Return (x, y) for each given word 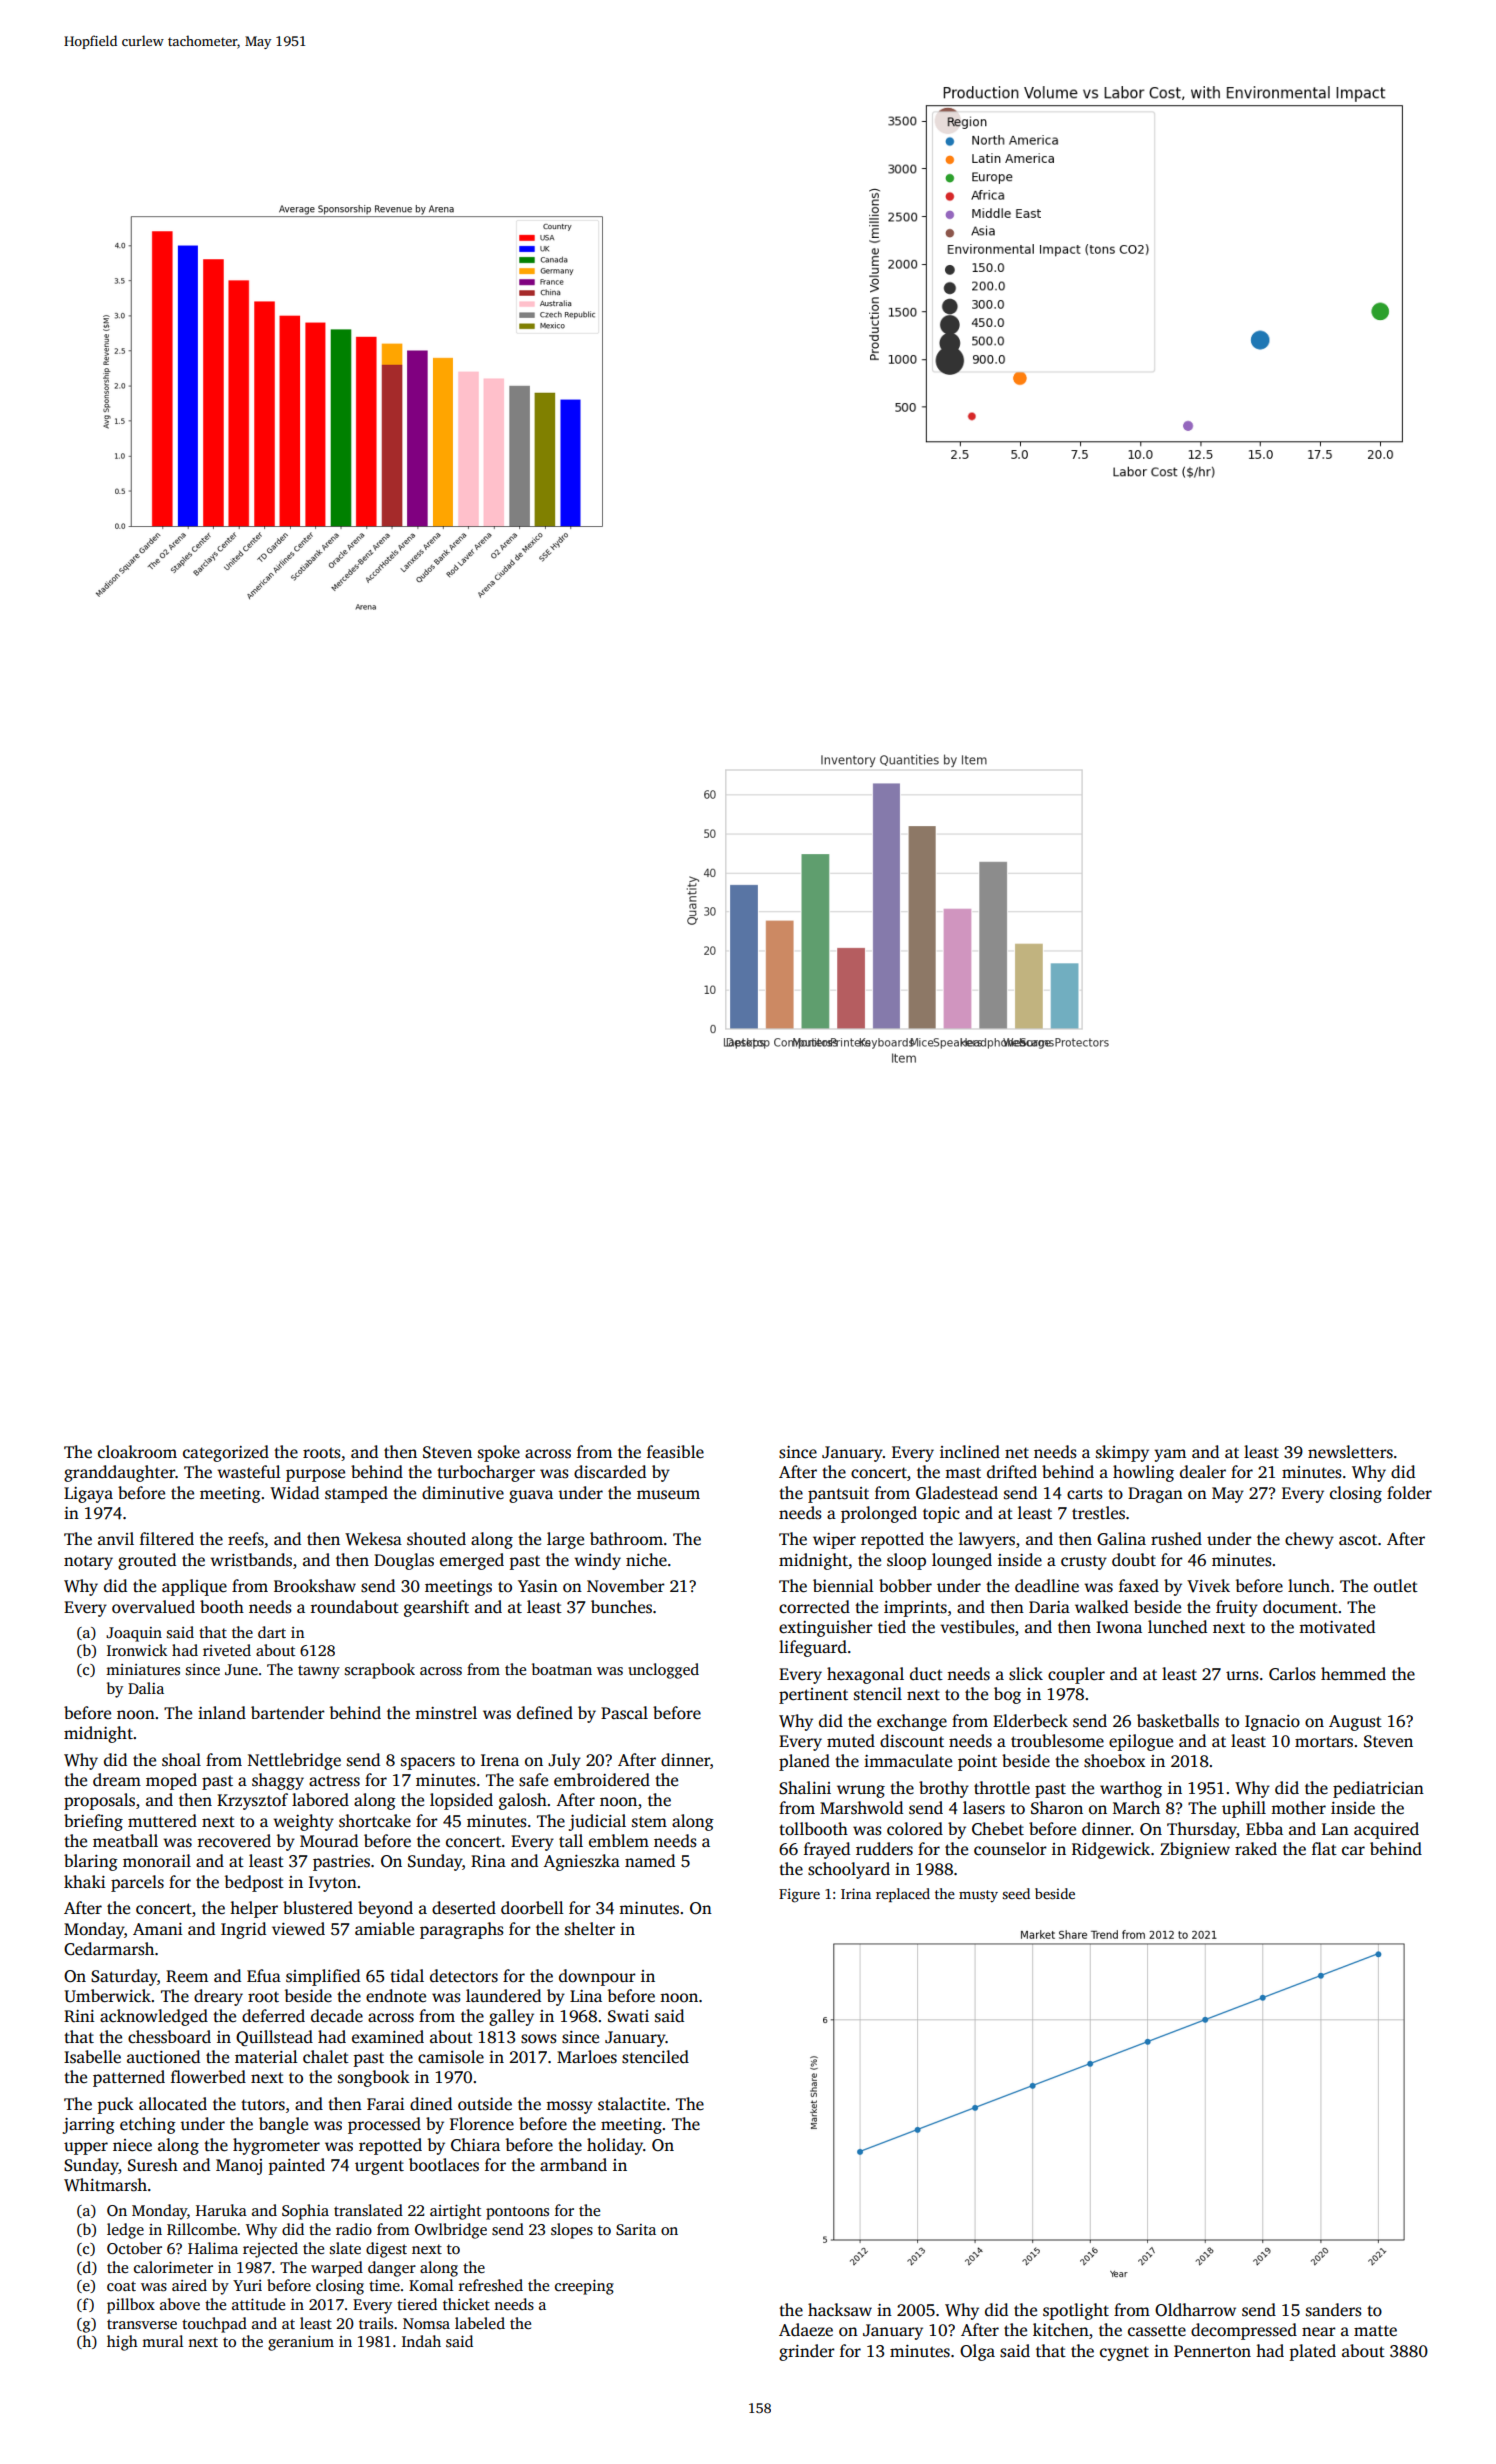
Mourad (329, 1841)
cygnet (1124, 2353)
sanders (1334, 2310)
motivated (1337, 1627)
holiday (615, 2146)
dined (431, 2103)
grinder (807, 2352)
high (122, 2343)
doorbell (532, 1908)
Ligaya (88, 1495)
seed (1016, 1893)
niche (646, 1560)
